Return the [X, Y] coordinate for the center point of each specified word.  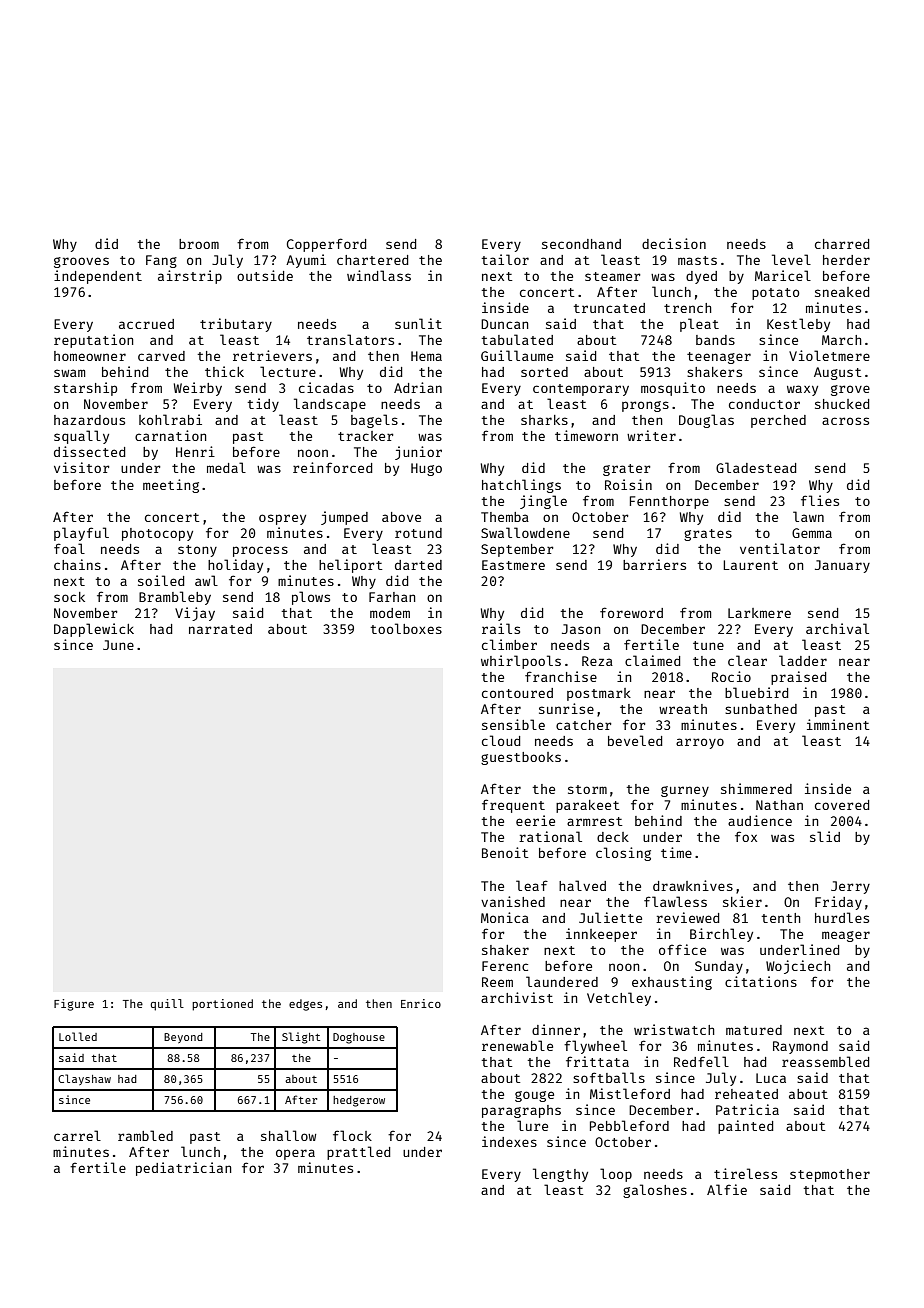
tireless [745, 1173]
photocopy [157, 534]
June [118, 645]
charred [842, 244]
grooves [81, 262]
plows [311, 598]
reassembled [825, 1061]
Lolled [78, 1036]
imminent [838, 724]
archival [837, 628]
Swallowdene [525, 532]
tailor [505, 259]
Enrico [421, 1003]
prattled [358, 1153]
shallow [288, 1135]
